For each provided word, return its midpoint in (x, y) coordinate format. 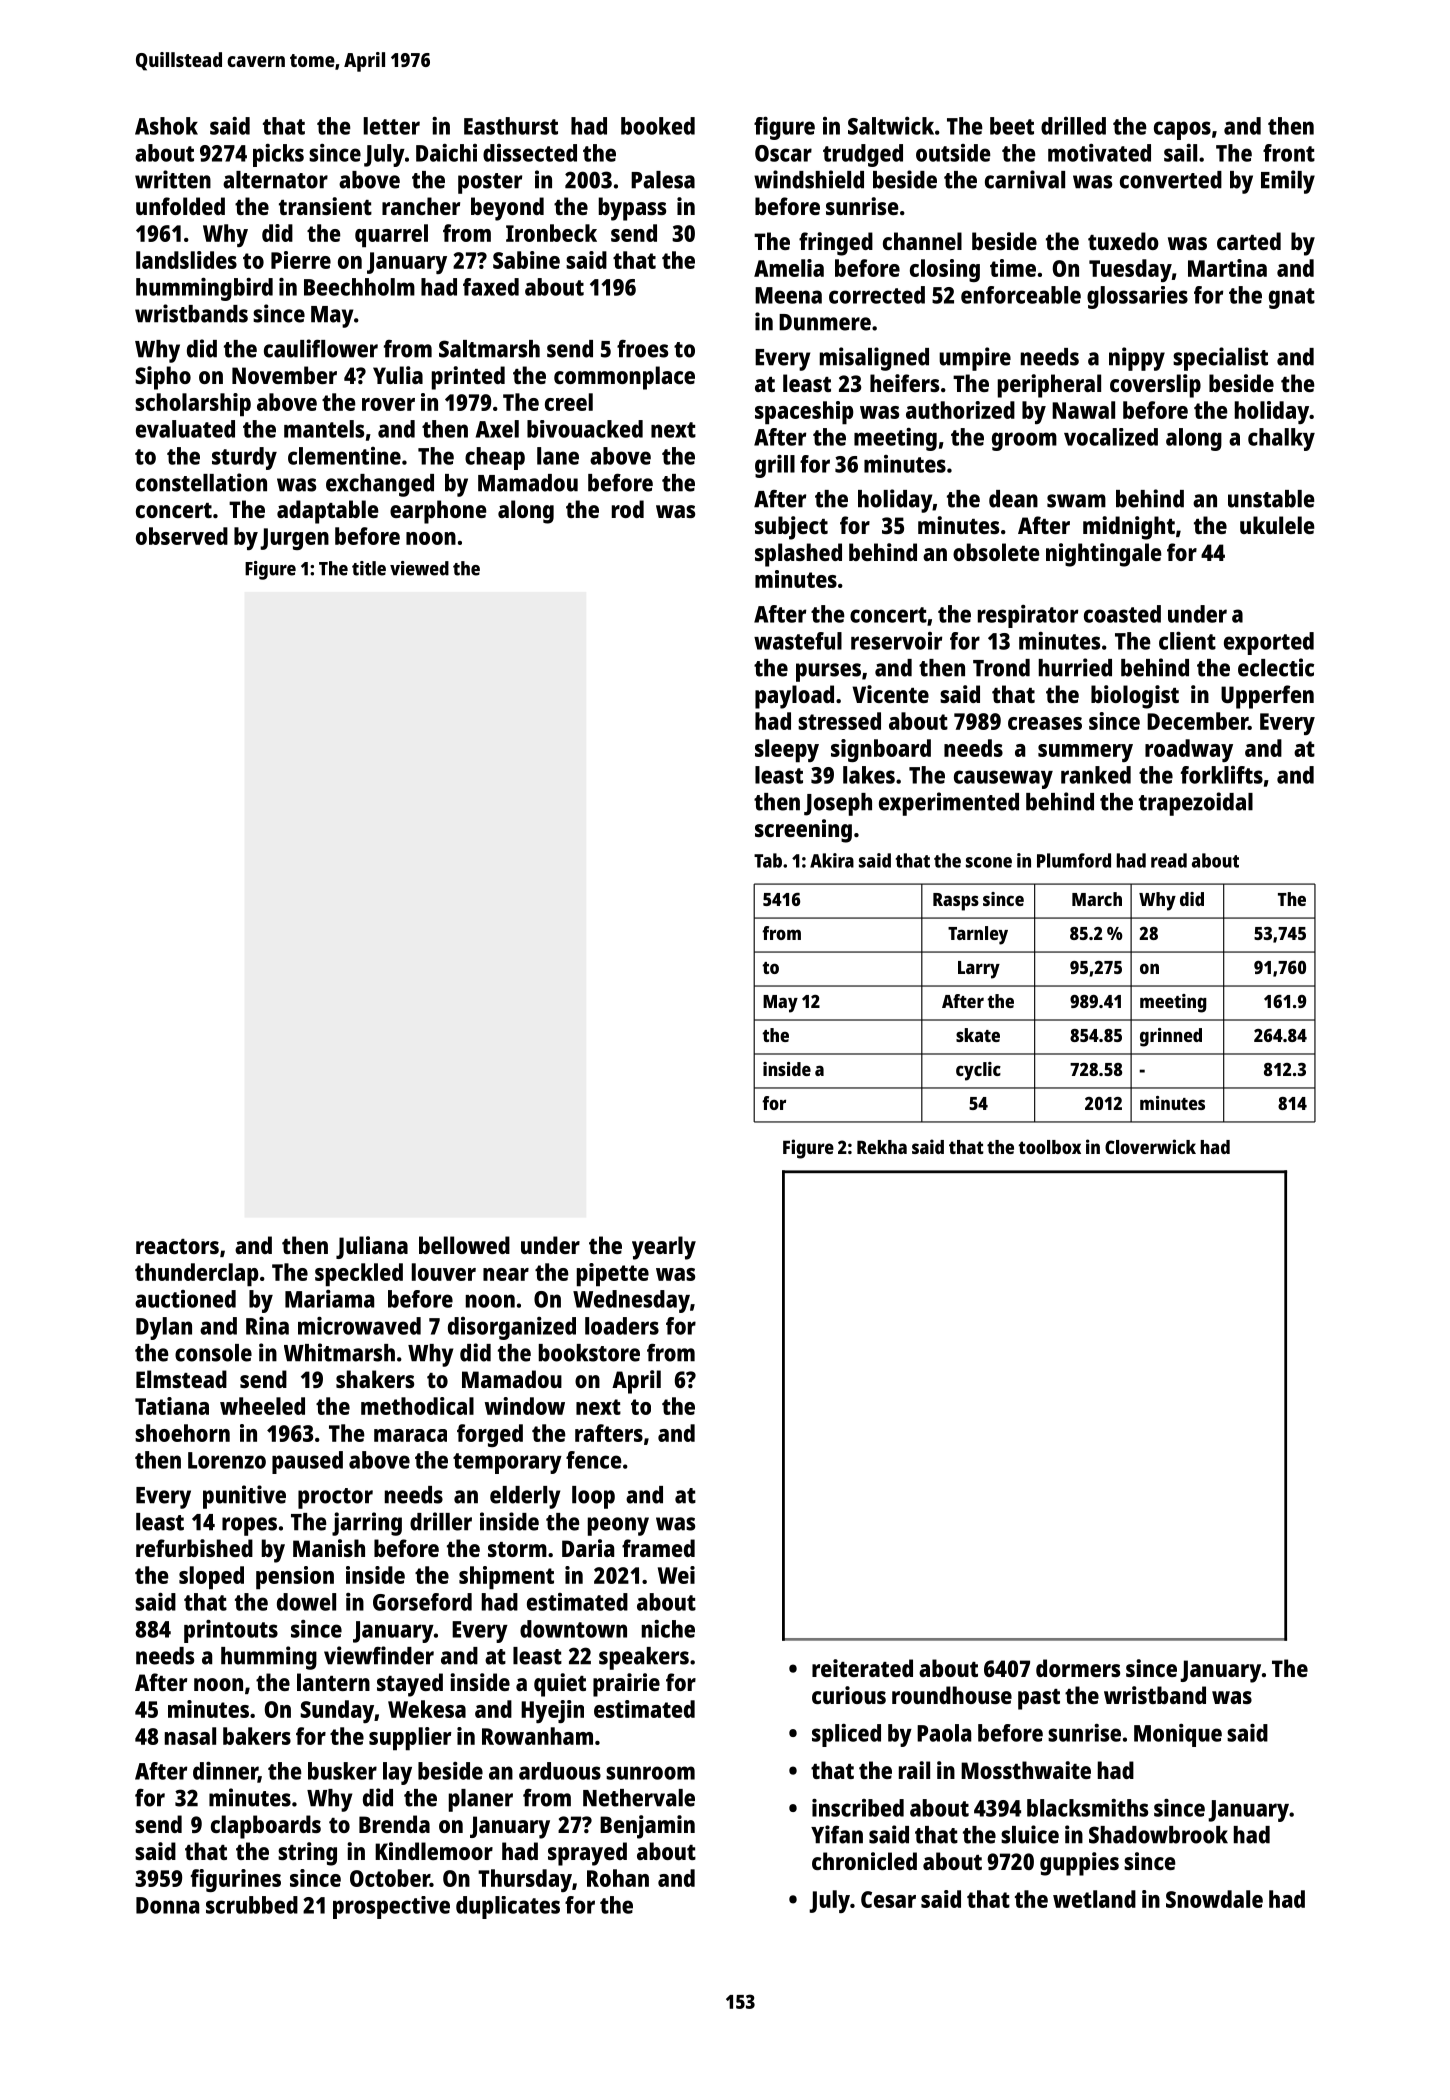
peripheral (1049, 386)
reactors (177, 1246)
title (369, 568)
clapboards (266, 1827)
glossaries (1137, 297)
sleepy (787, 751)
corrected (877, 295)
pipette (613, 1275)
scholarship (193, 405)
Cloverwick (1150, 1146)
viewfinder (379, 1655)
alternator (275, 180)
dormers (1078, 1668)
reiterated (862, 1668)
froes (642, 348)
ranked (1096, 775)
